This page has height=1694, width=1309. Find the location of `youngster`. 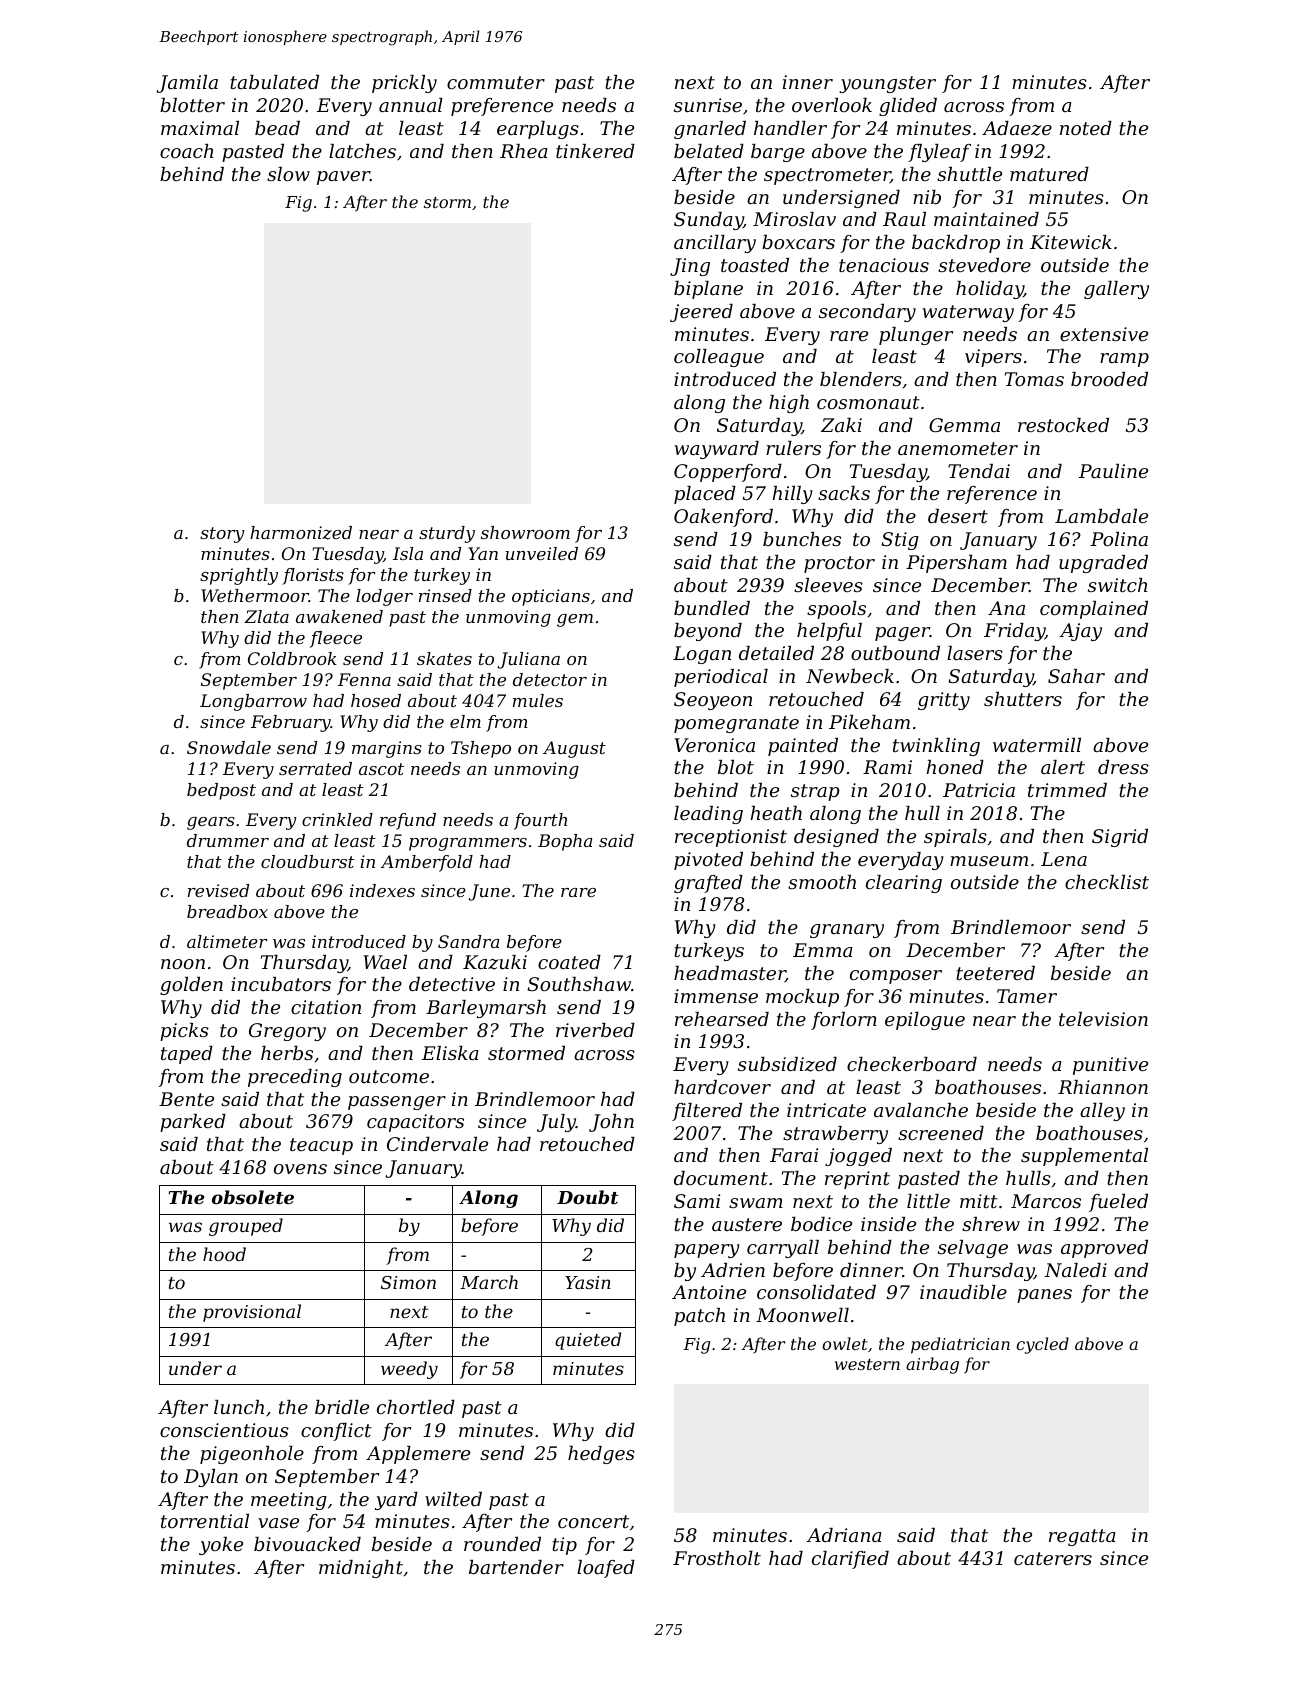

youngster is located at coordinates (887, 84).
